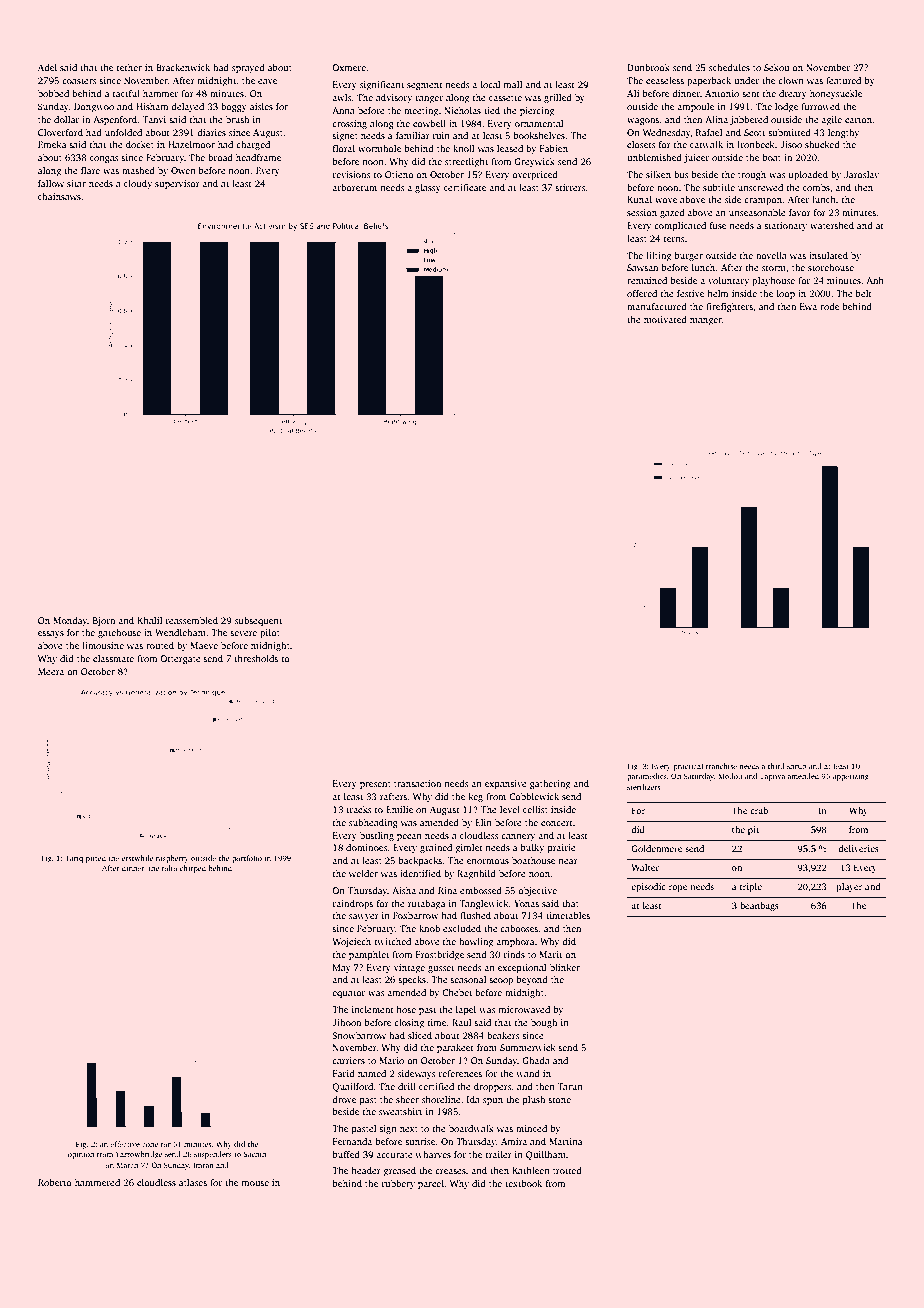 The image size is (924, 1308). Describe the element at coordinates (688, 767) in the screenshot. I see `practical` at that location.
